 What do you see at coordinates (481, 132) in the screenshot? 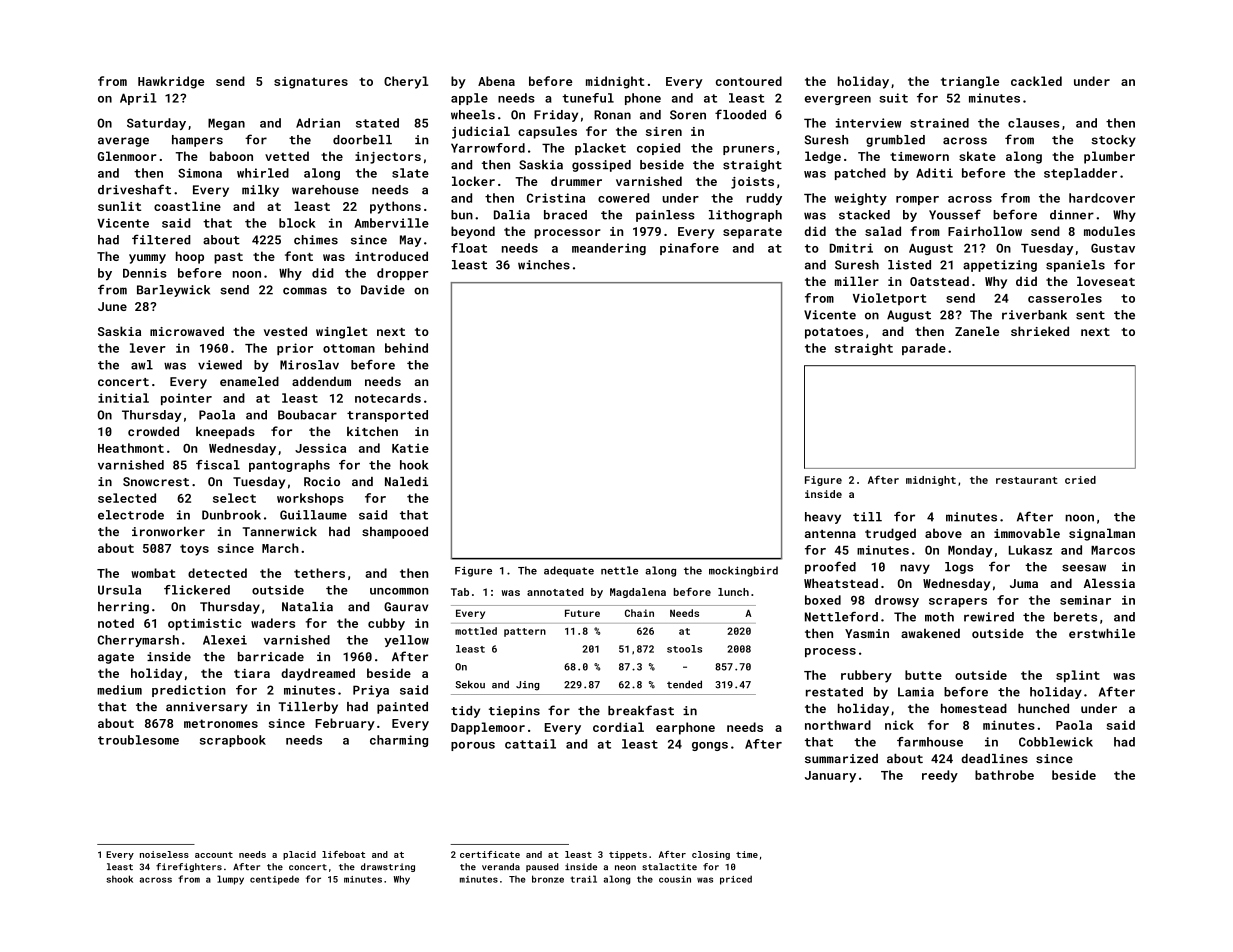
I see `judicial` at bounding box center [481, 132].
